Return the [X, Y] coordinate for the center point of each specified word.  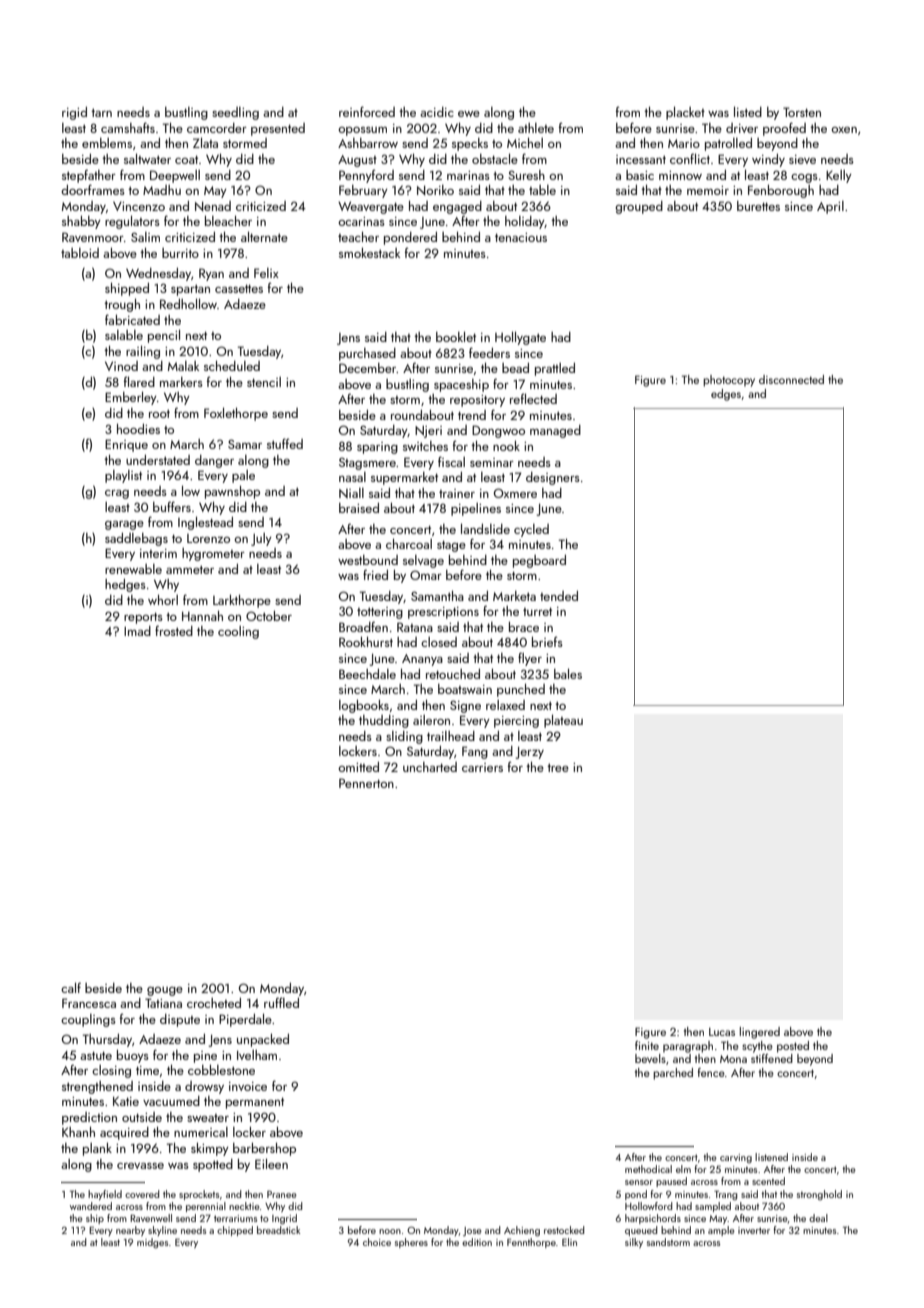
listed [748, 111]
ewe [469, 114]
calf [71, 987]
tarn [101, 113]
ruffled [281, 1002]
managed [555, 431]
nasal [352, 477]
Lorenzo [208, 538]
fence [711, 1072]
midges [152, 1243]
